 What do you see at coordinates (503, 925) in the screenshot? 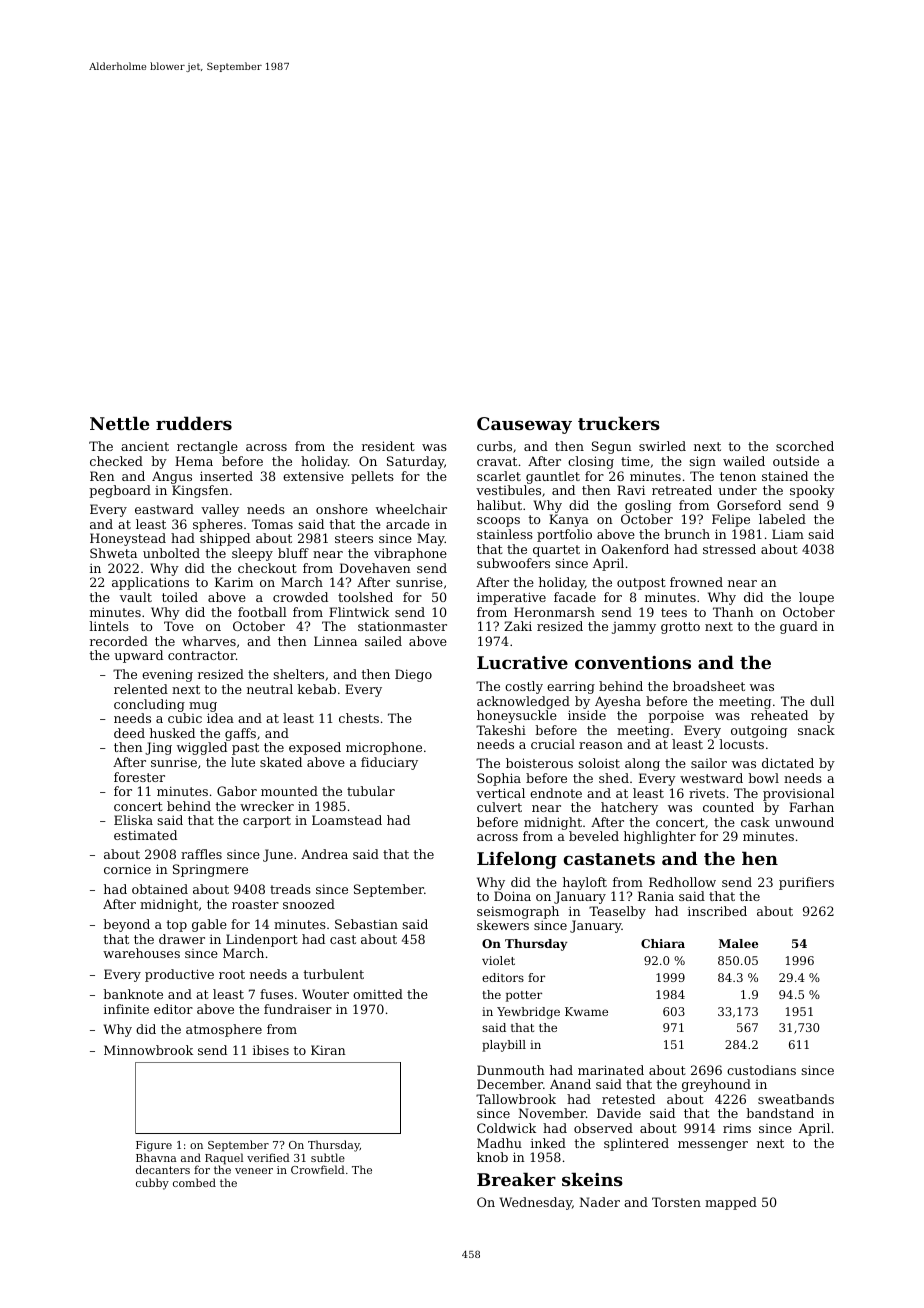
I see `skewers` at bounding box center [503, 925].
